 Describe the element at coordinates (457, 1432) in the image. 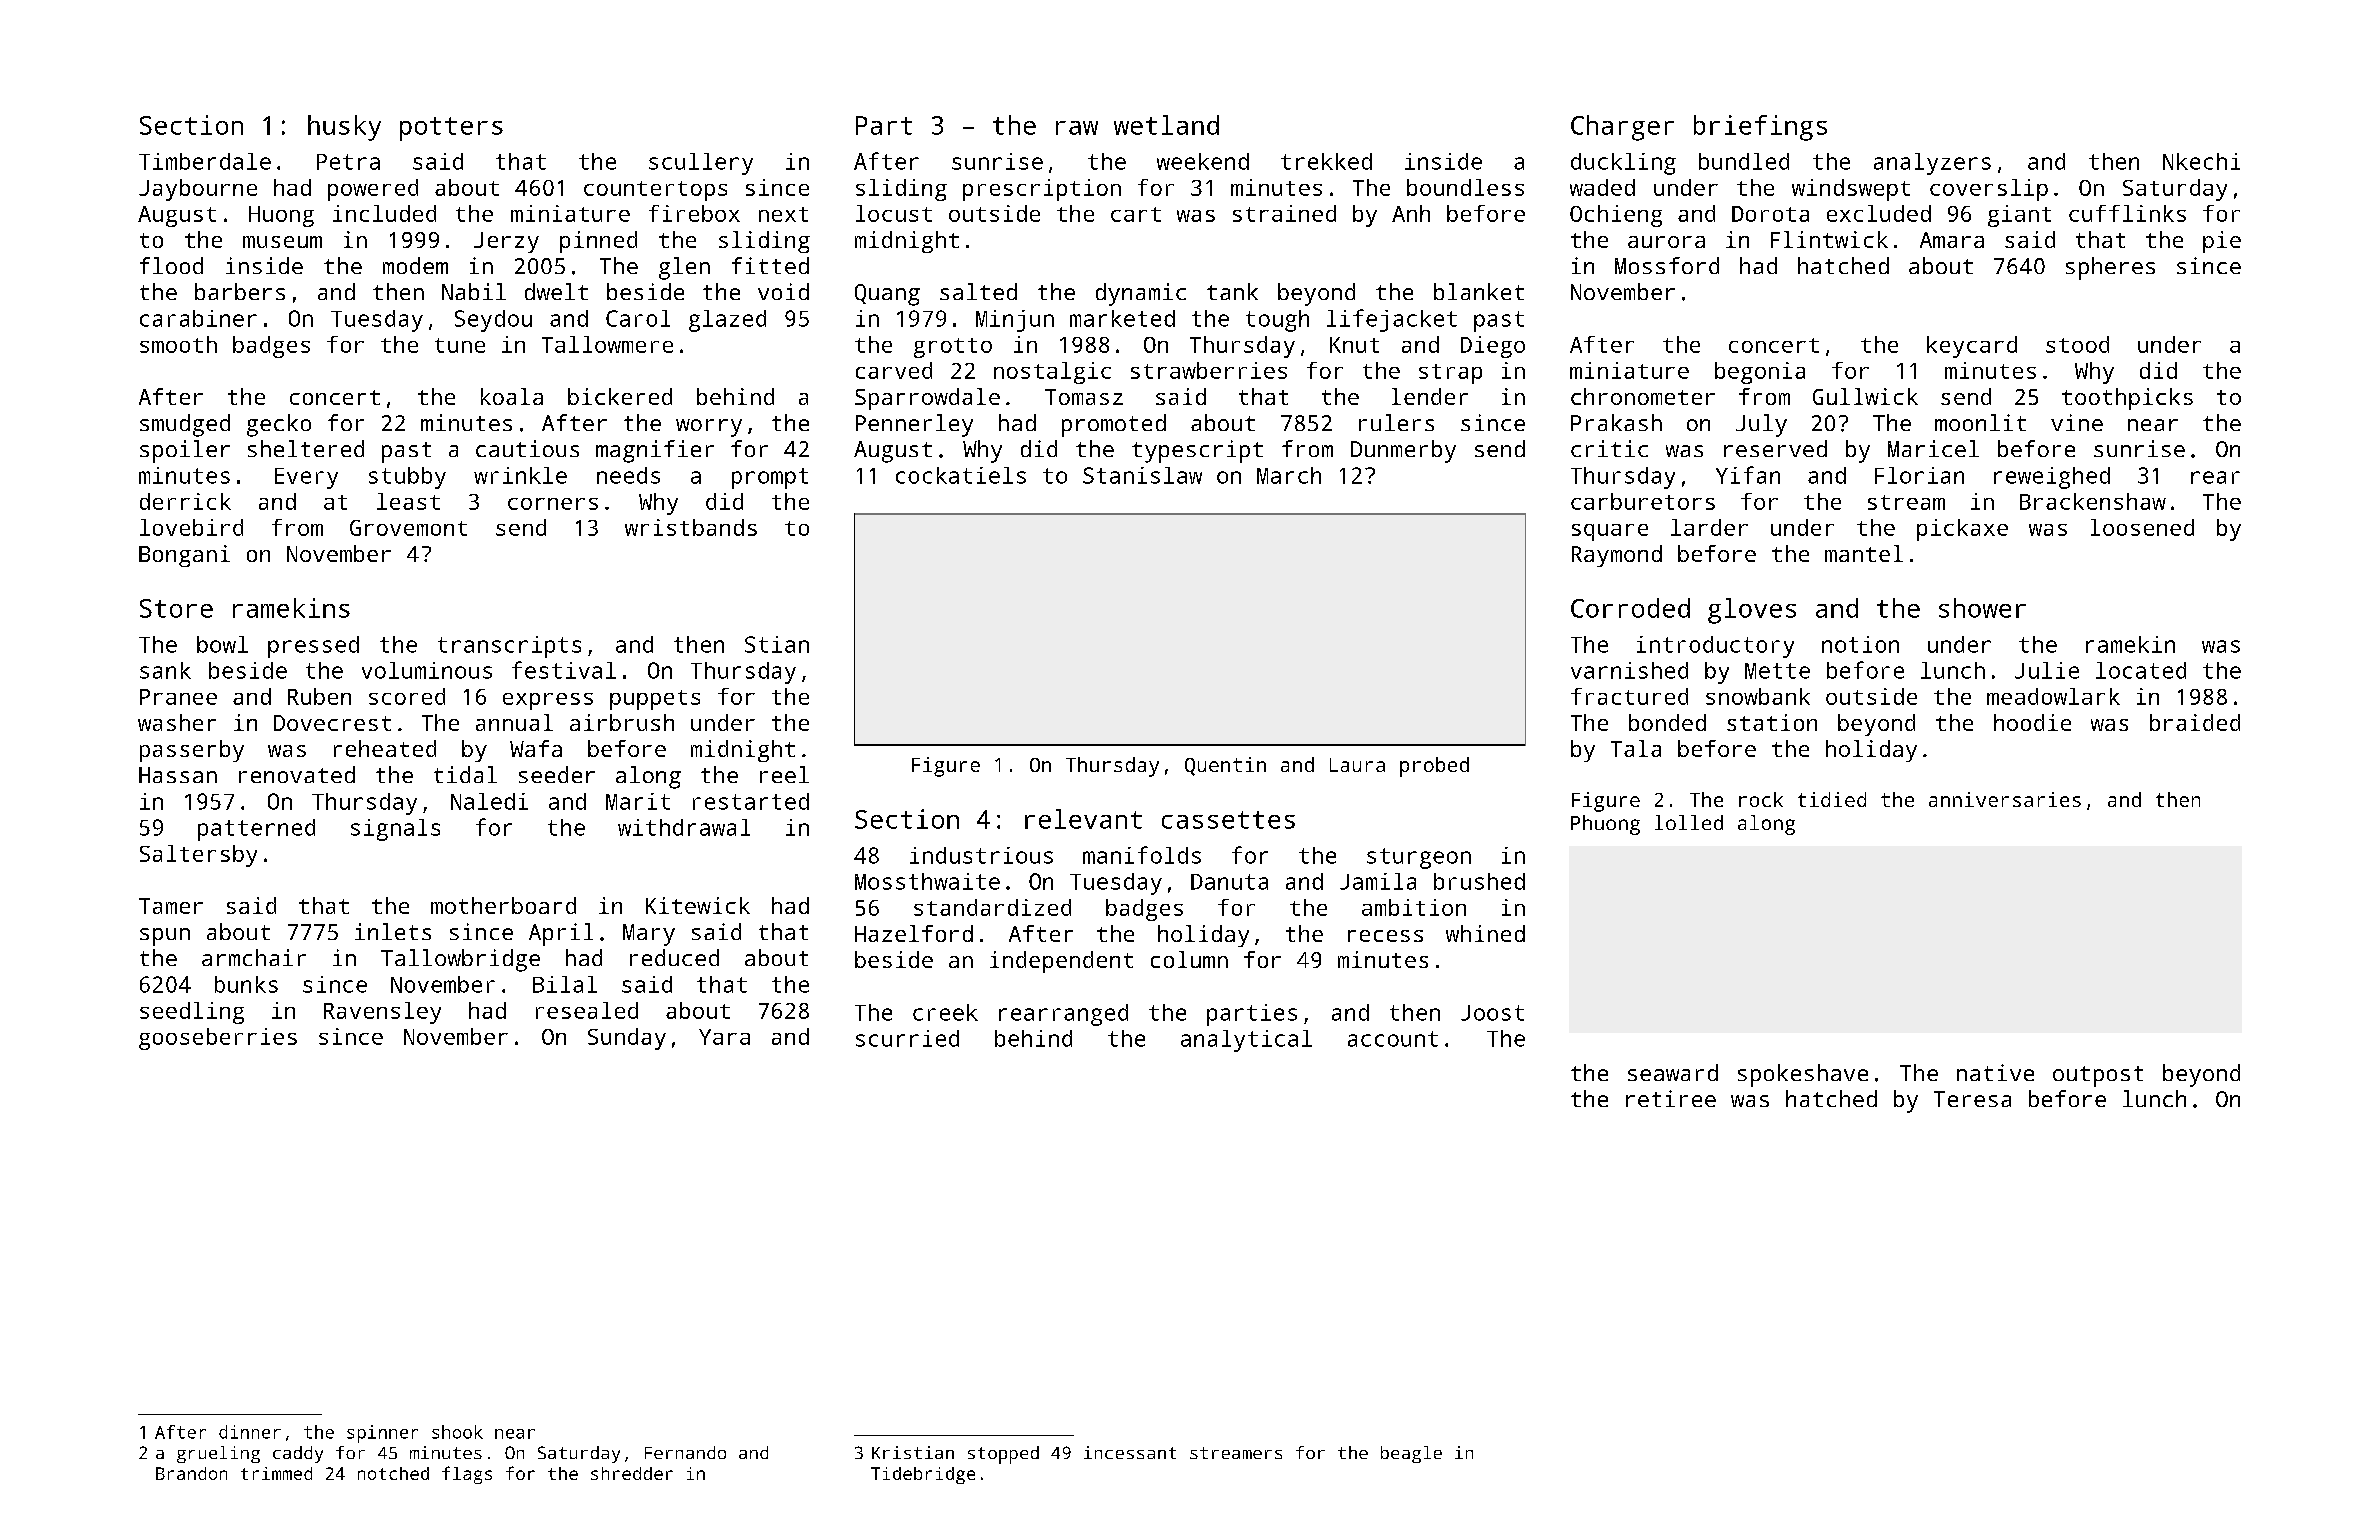

I see `shook` at that location.
